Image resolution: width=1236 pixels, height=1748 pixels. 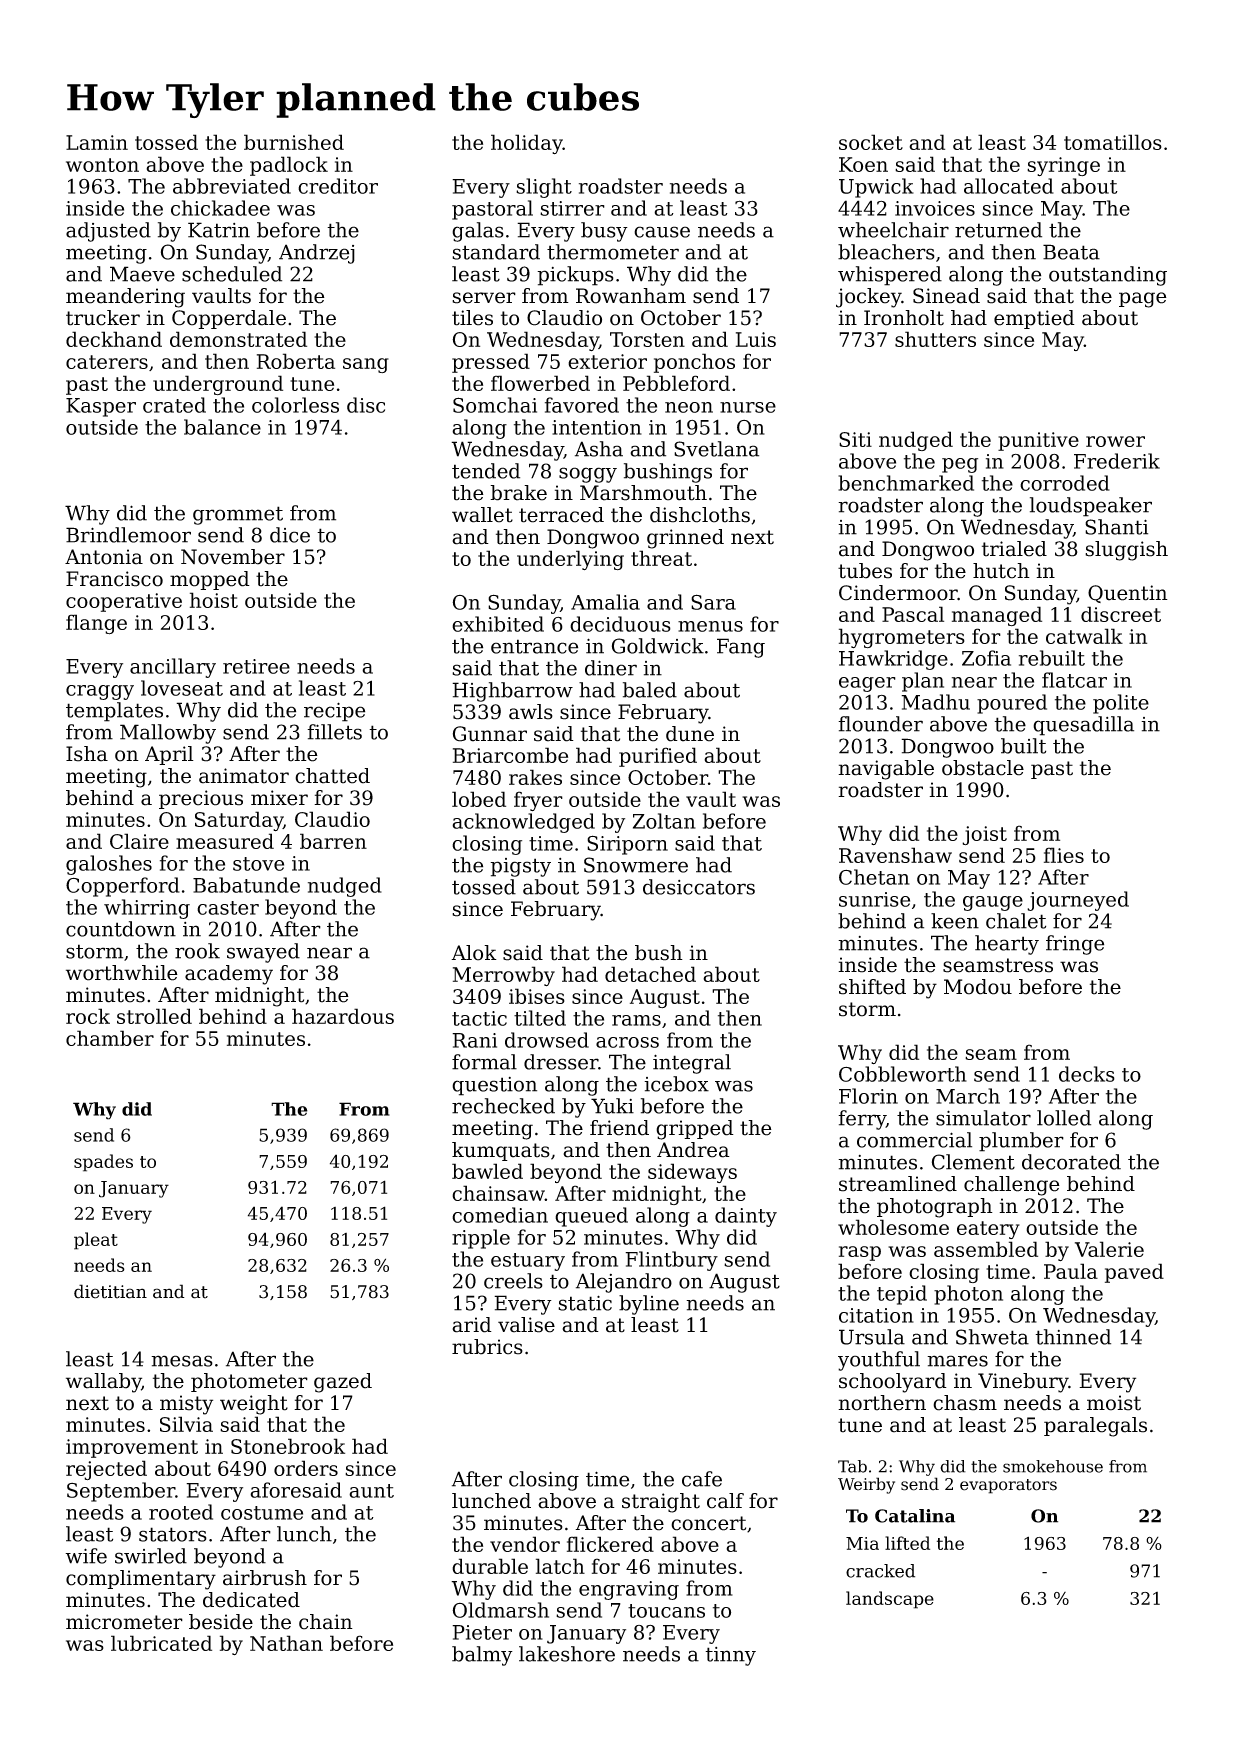 I want to click on Ursula, so click(x=872, y=1337).
